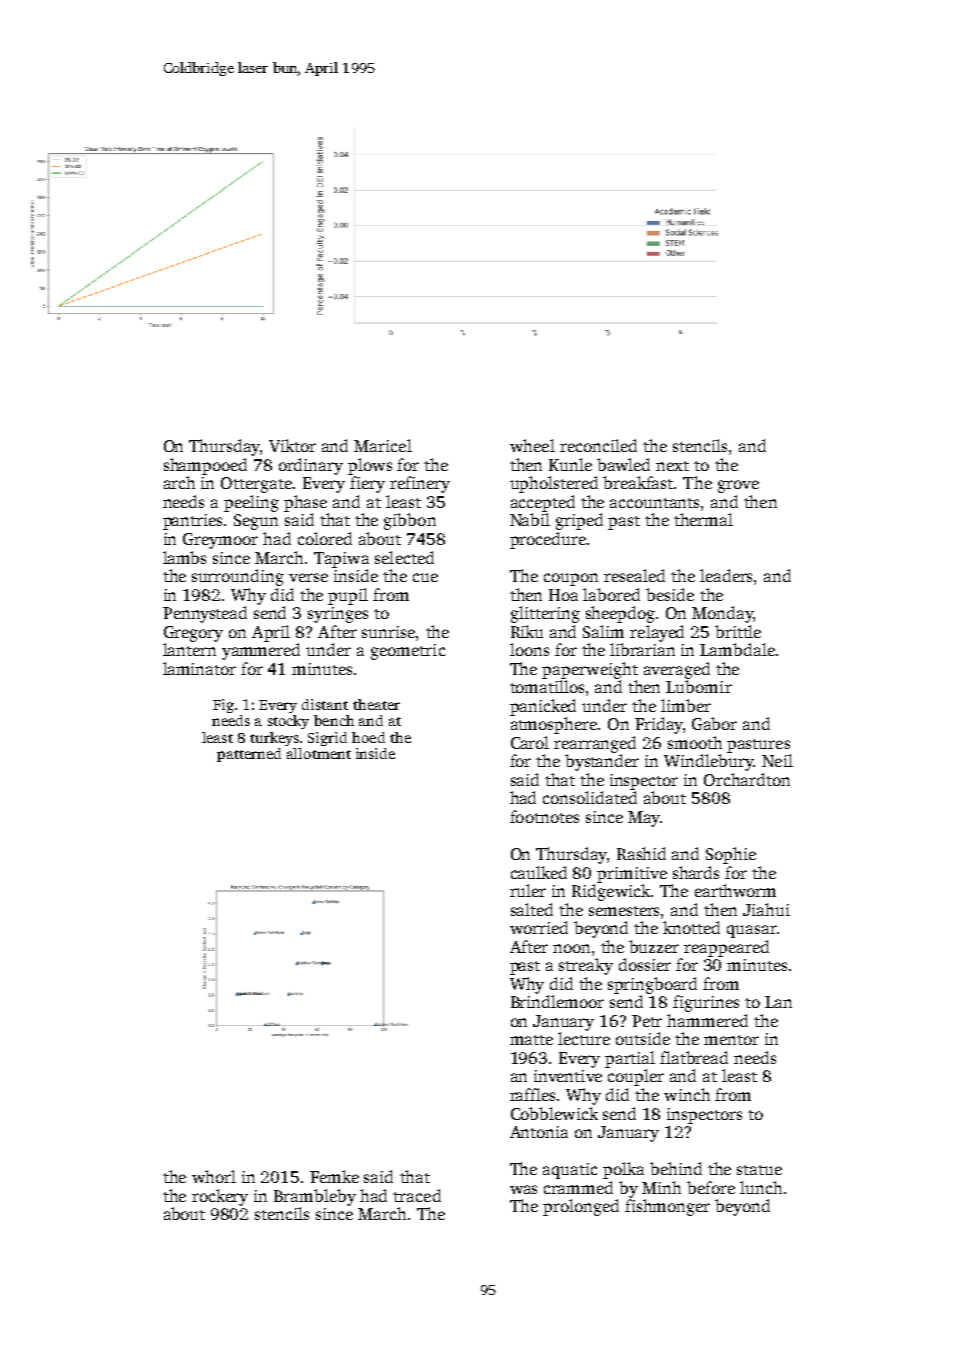  What do you see at coordinates (726, 948) in the document?
I see `reappeared` at bounding box center [726, 948].
